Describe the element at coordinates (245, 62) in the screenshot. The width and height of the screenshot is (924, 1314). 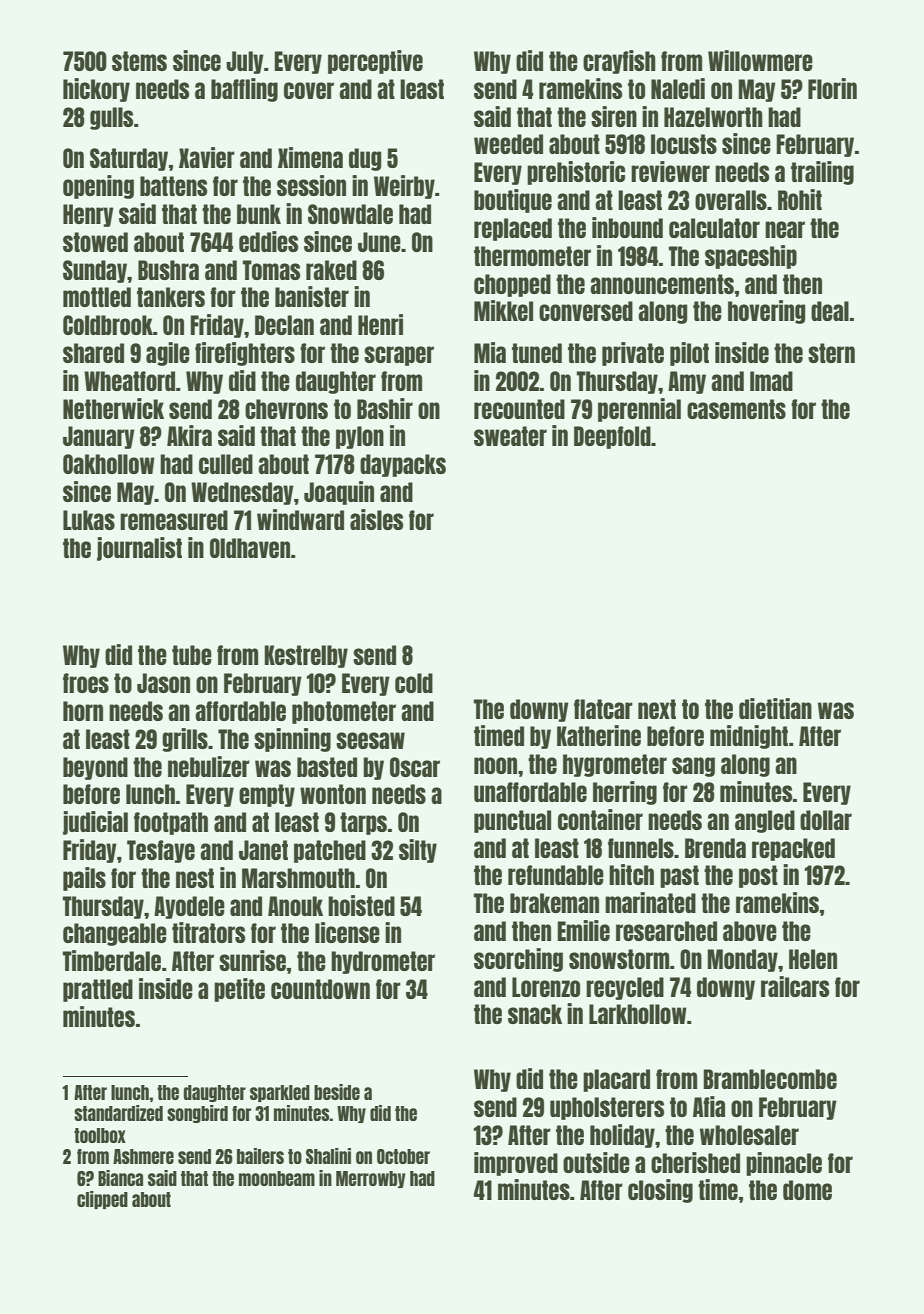
I see `July` at that location.
